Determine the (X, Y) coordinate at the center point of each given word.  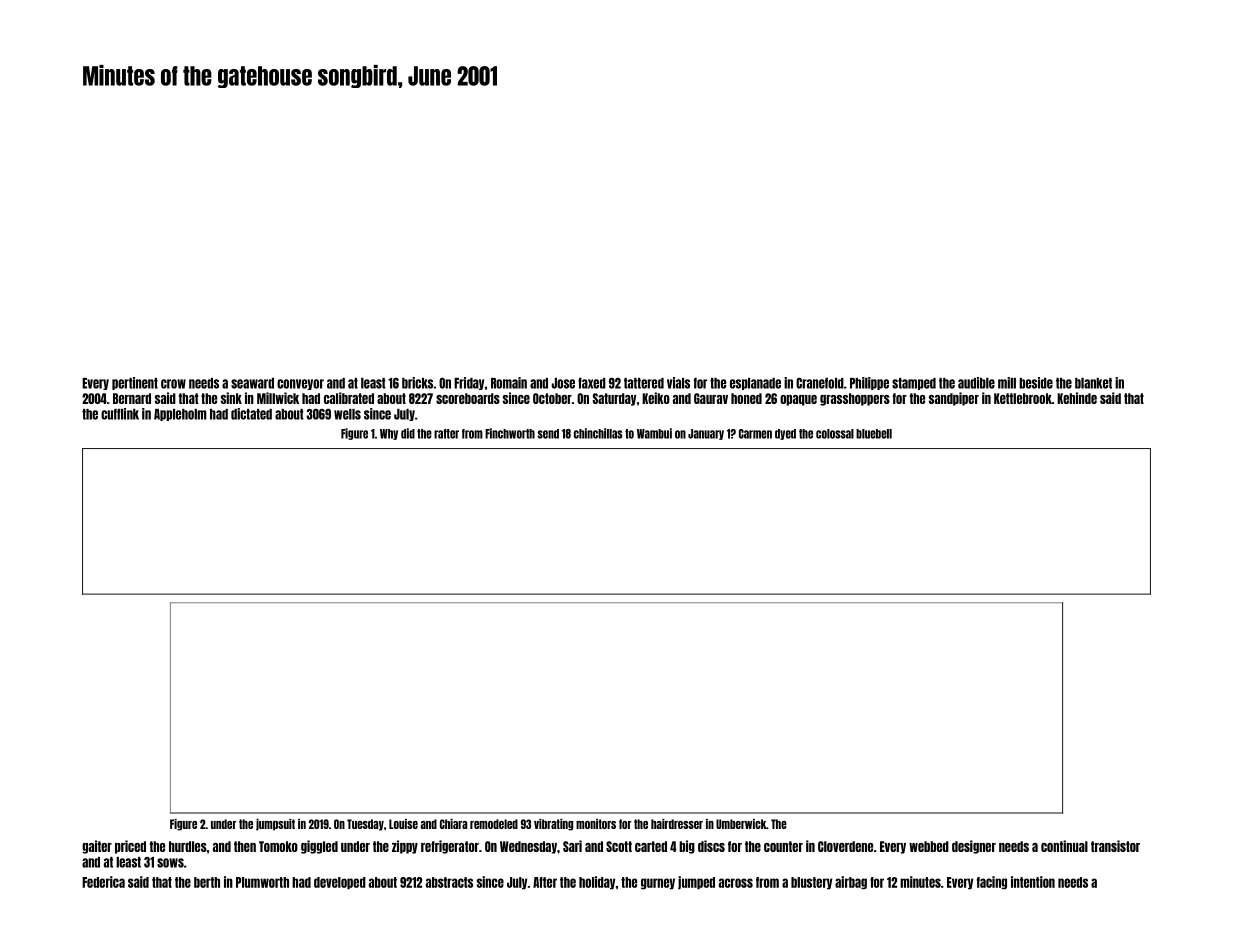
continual (1064, 846)
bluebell (874, 434)
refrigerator (450, 847)
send (548, 434)
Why (389, 434)
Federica (103, 882)
